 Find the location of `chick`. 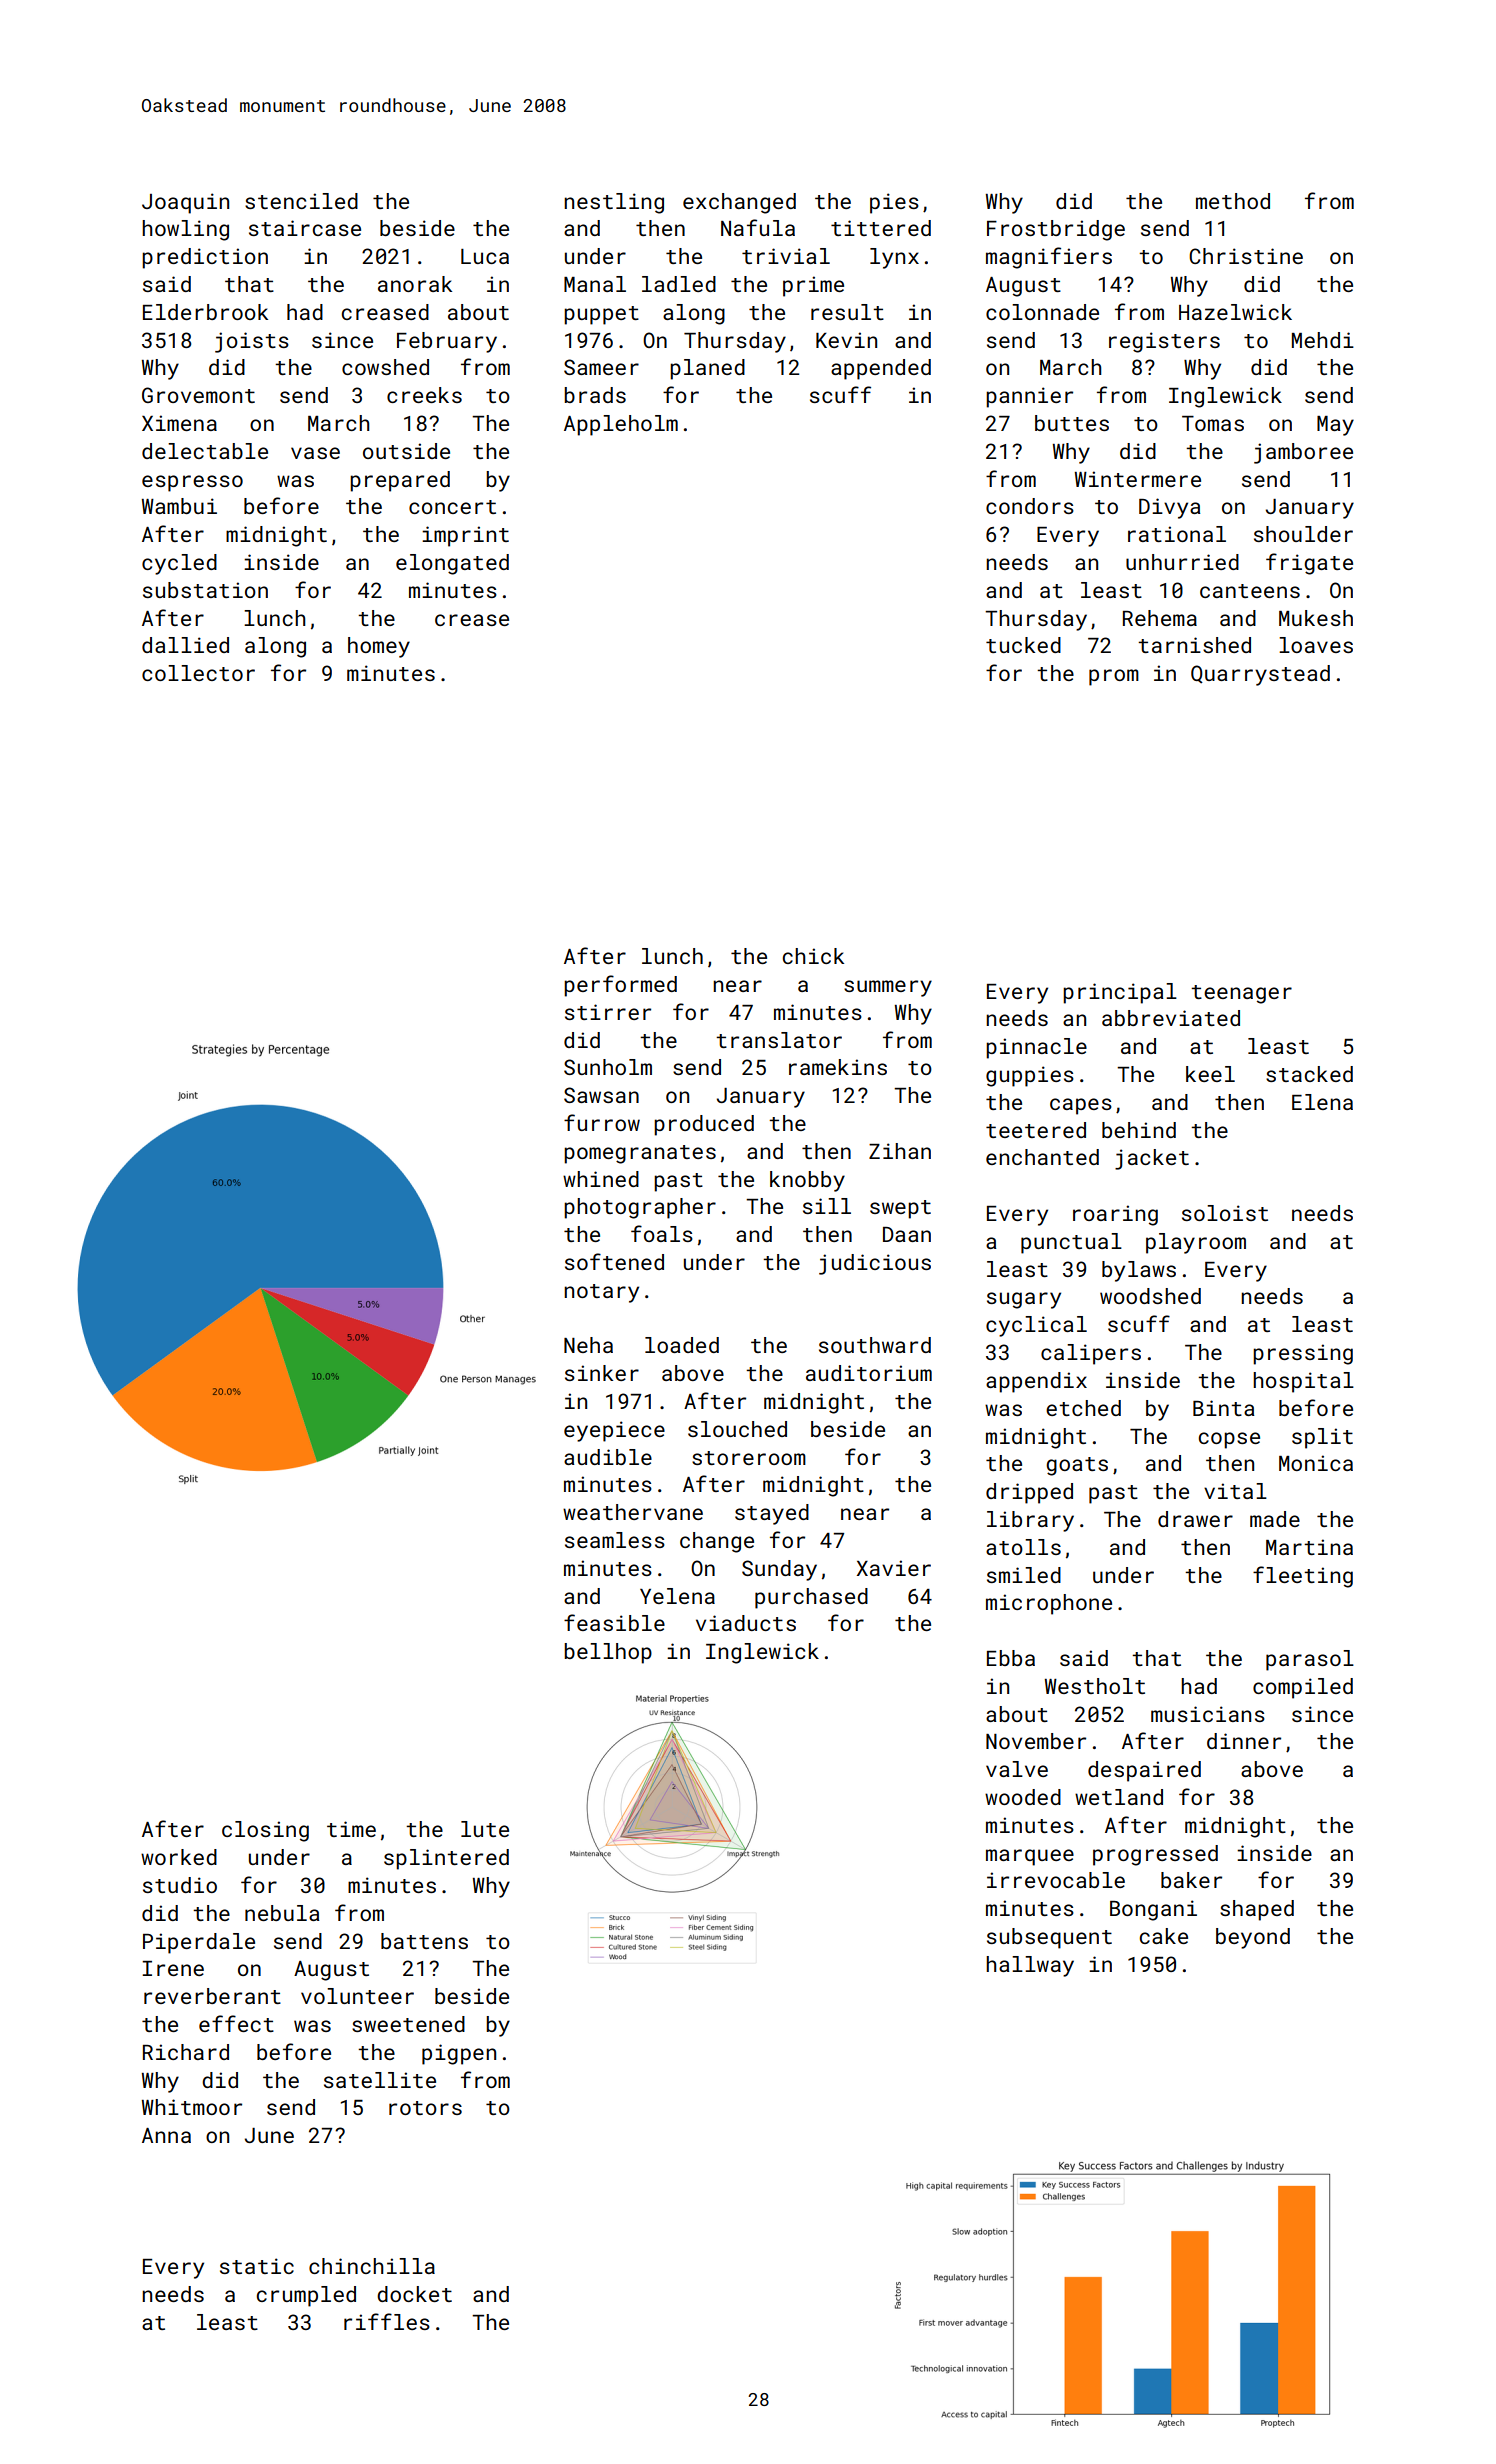

chick is located at coordinates (813, 956).
